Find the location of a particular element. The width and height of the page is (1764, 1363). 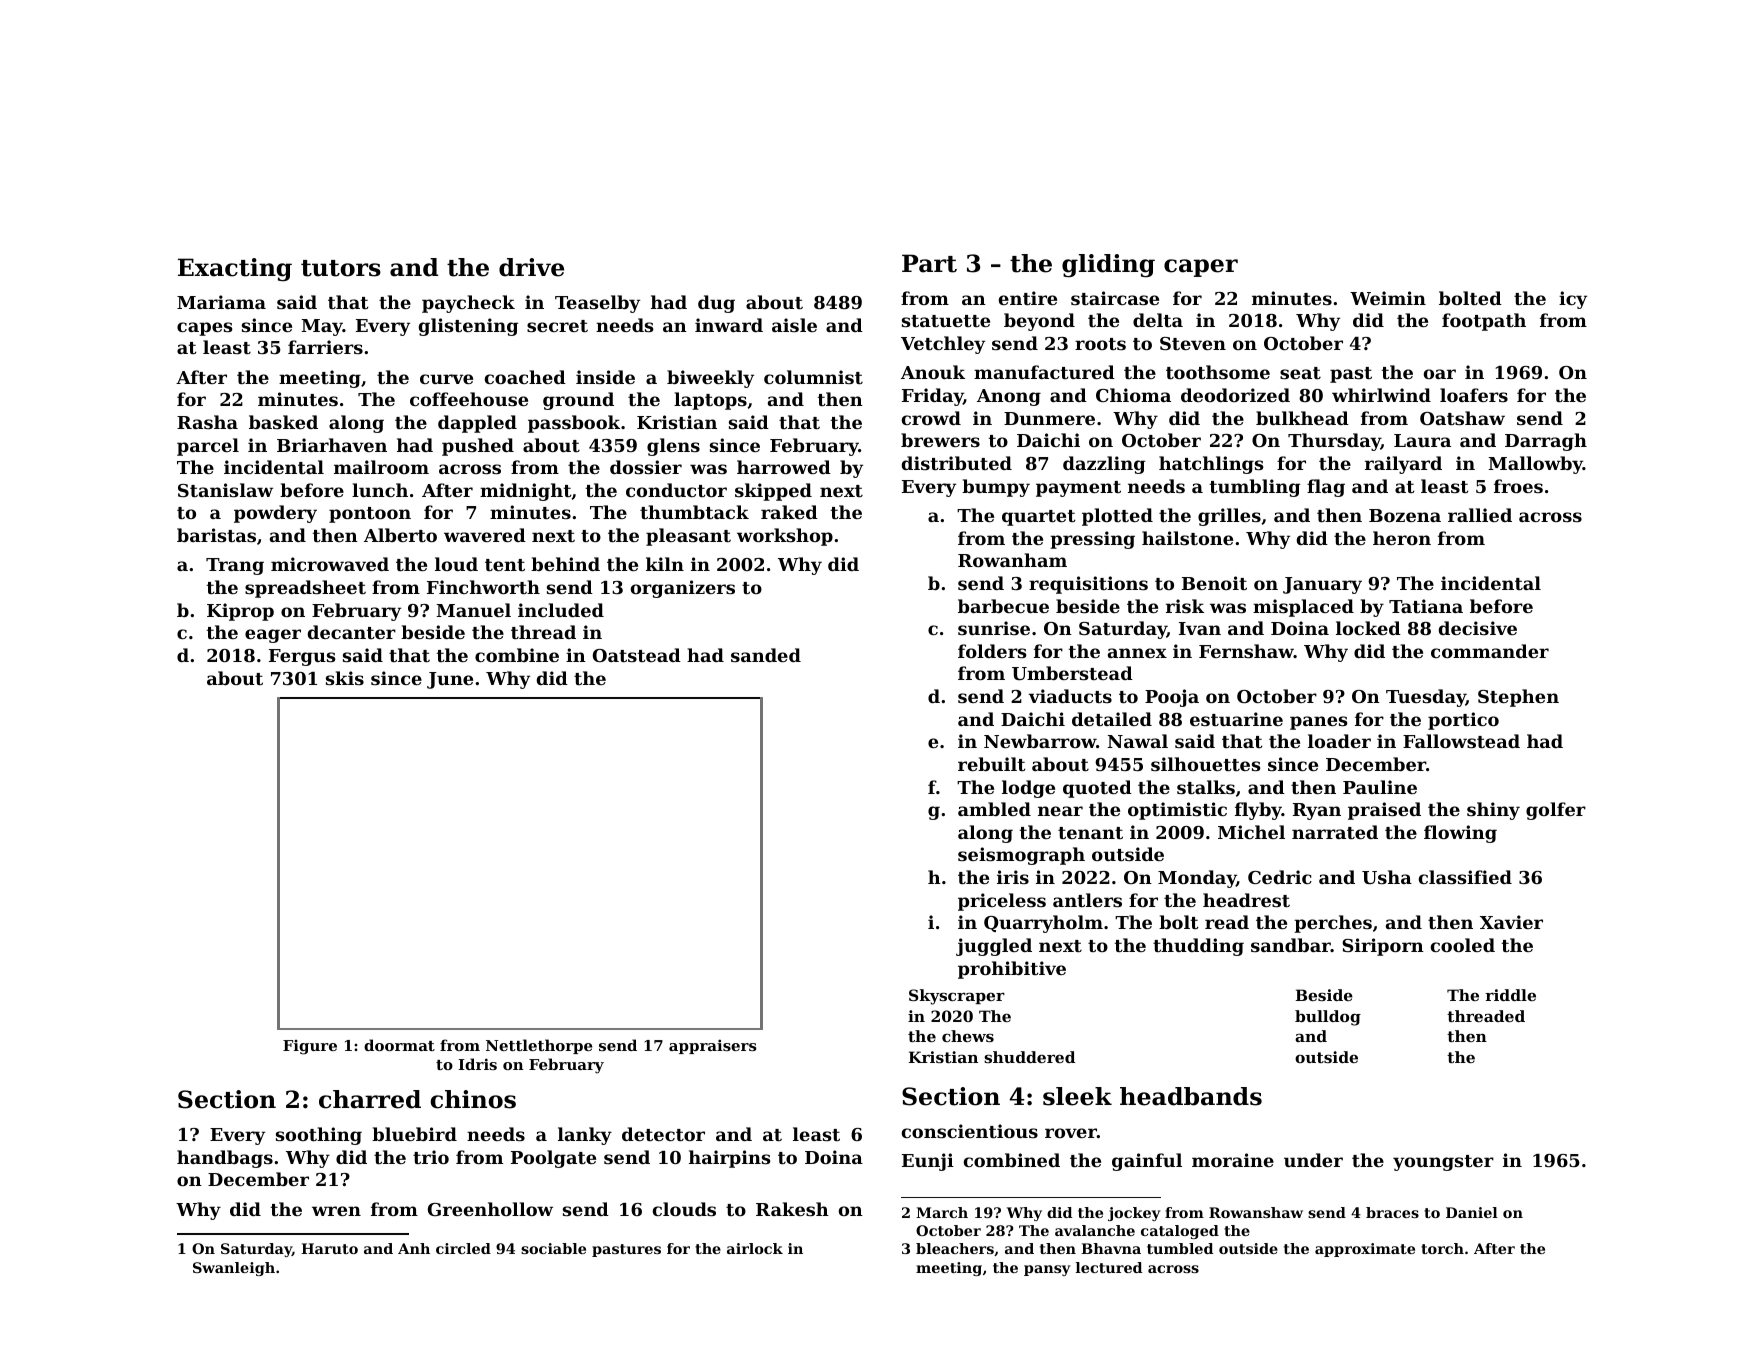

hairpins is located at coordinates (730, 1159).
